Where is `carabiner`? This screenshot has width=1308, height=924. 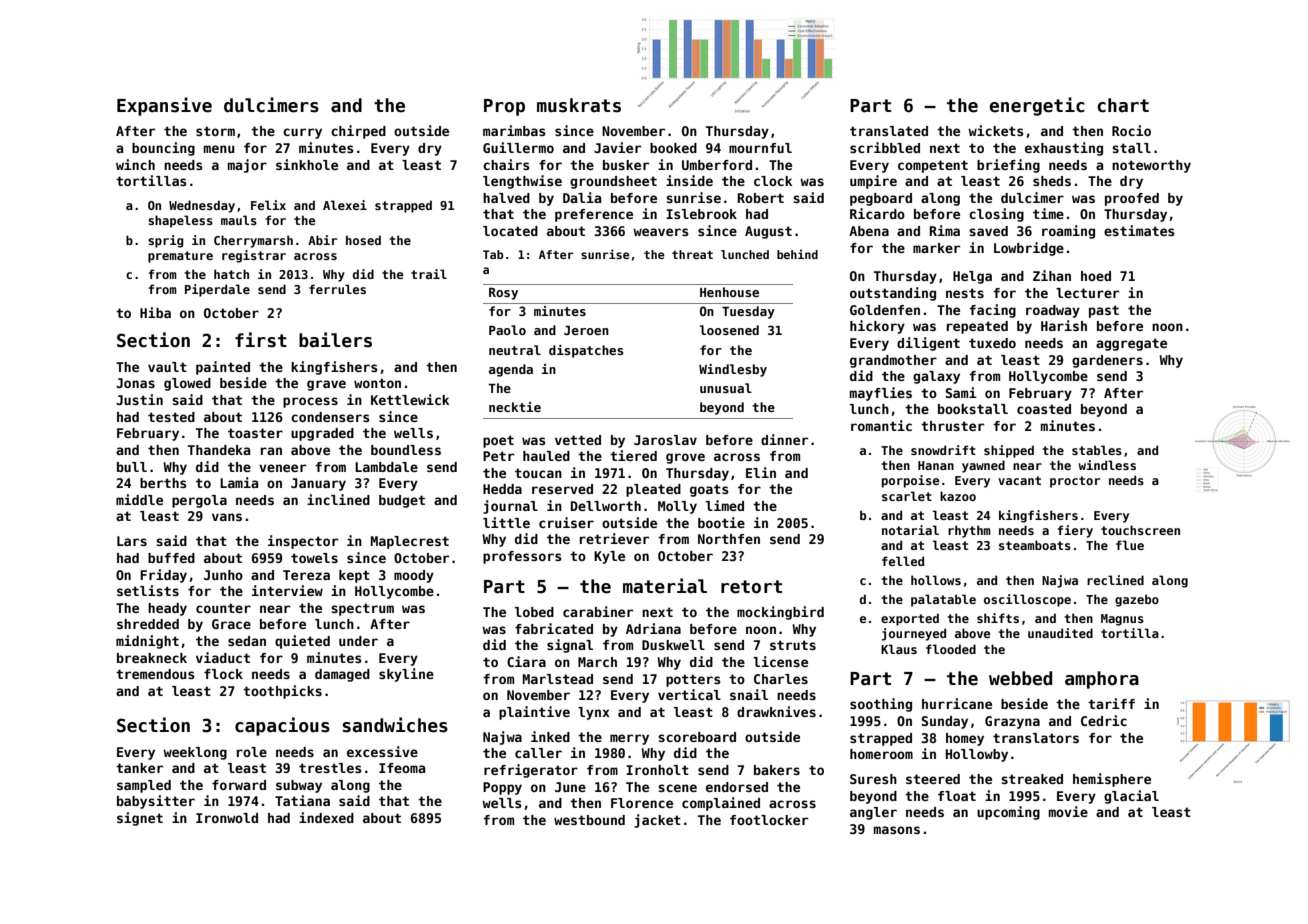
carabiner is located at coordinates (598, 611).
